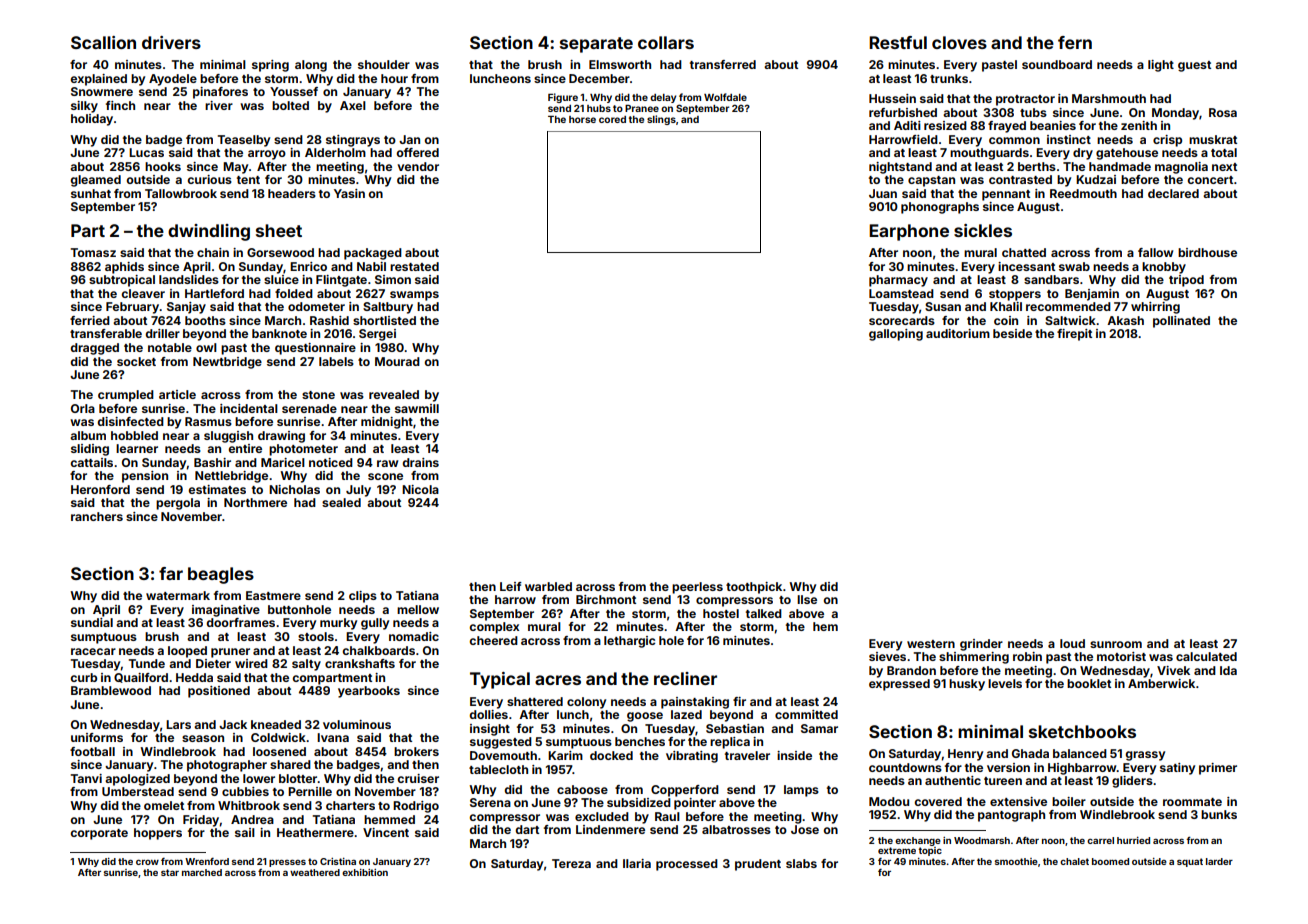 This screenshot has height=924, width=1308. I want to click on weathered, so click(315, 872).
